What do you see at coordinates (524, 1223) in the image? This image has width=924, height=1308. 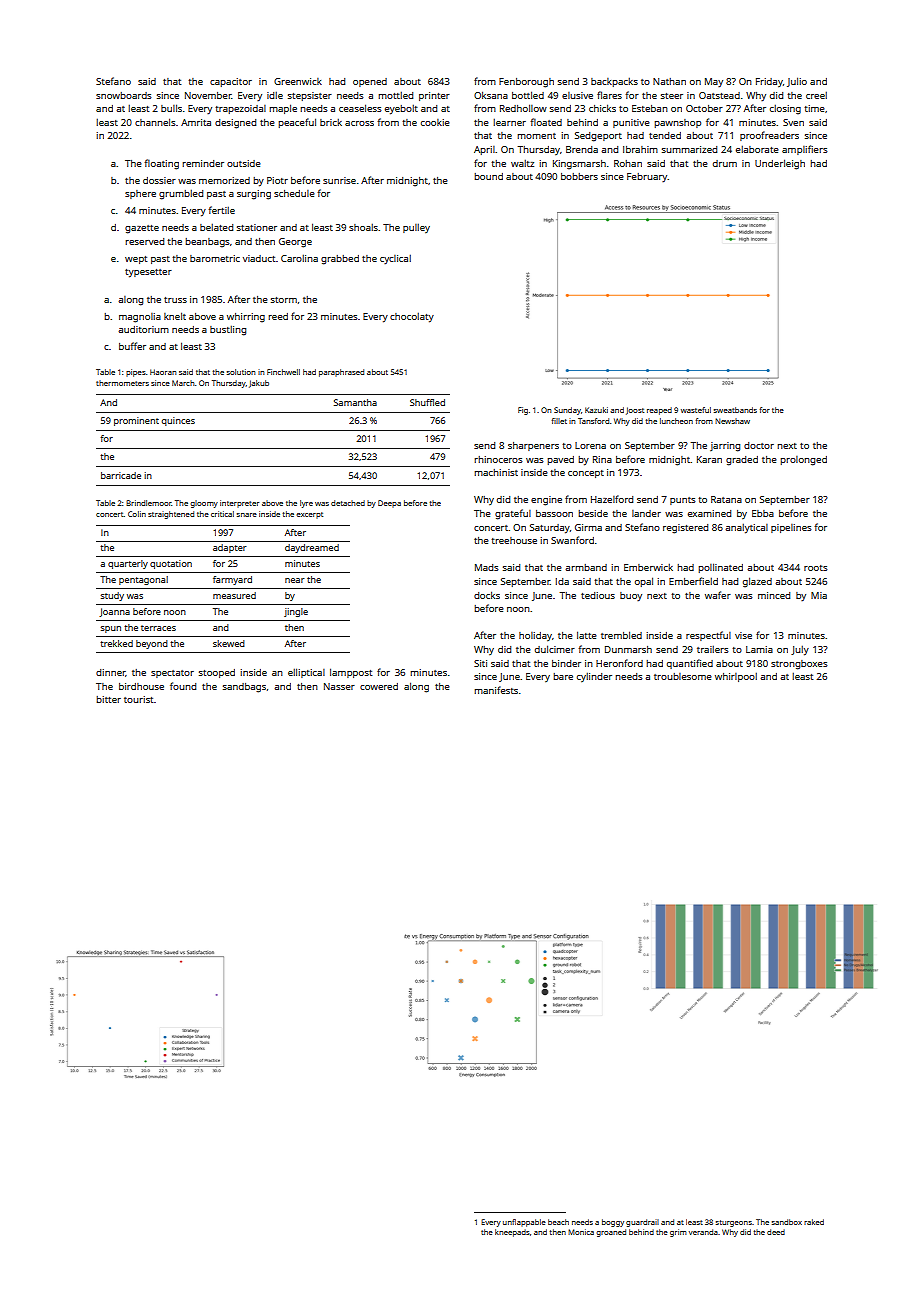 I see `unflappable` at bounding box center [524, 1223].
